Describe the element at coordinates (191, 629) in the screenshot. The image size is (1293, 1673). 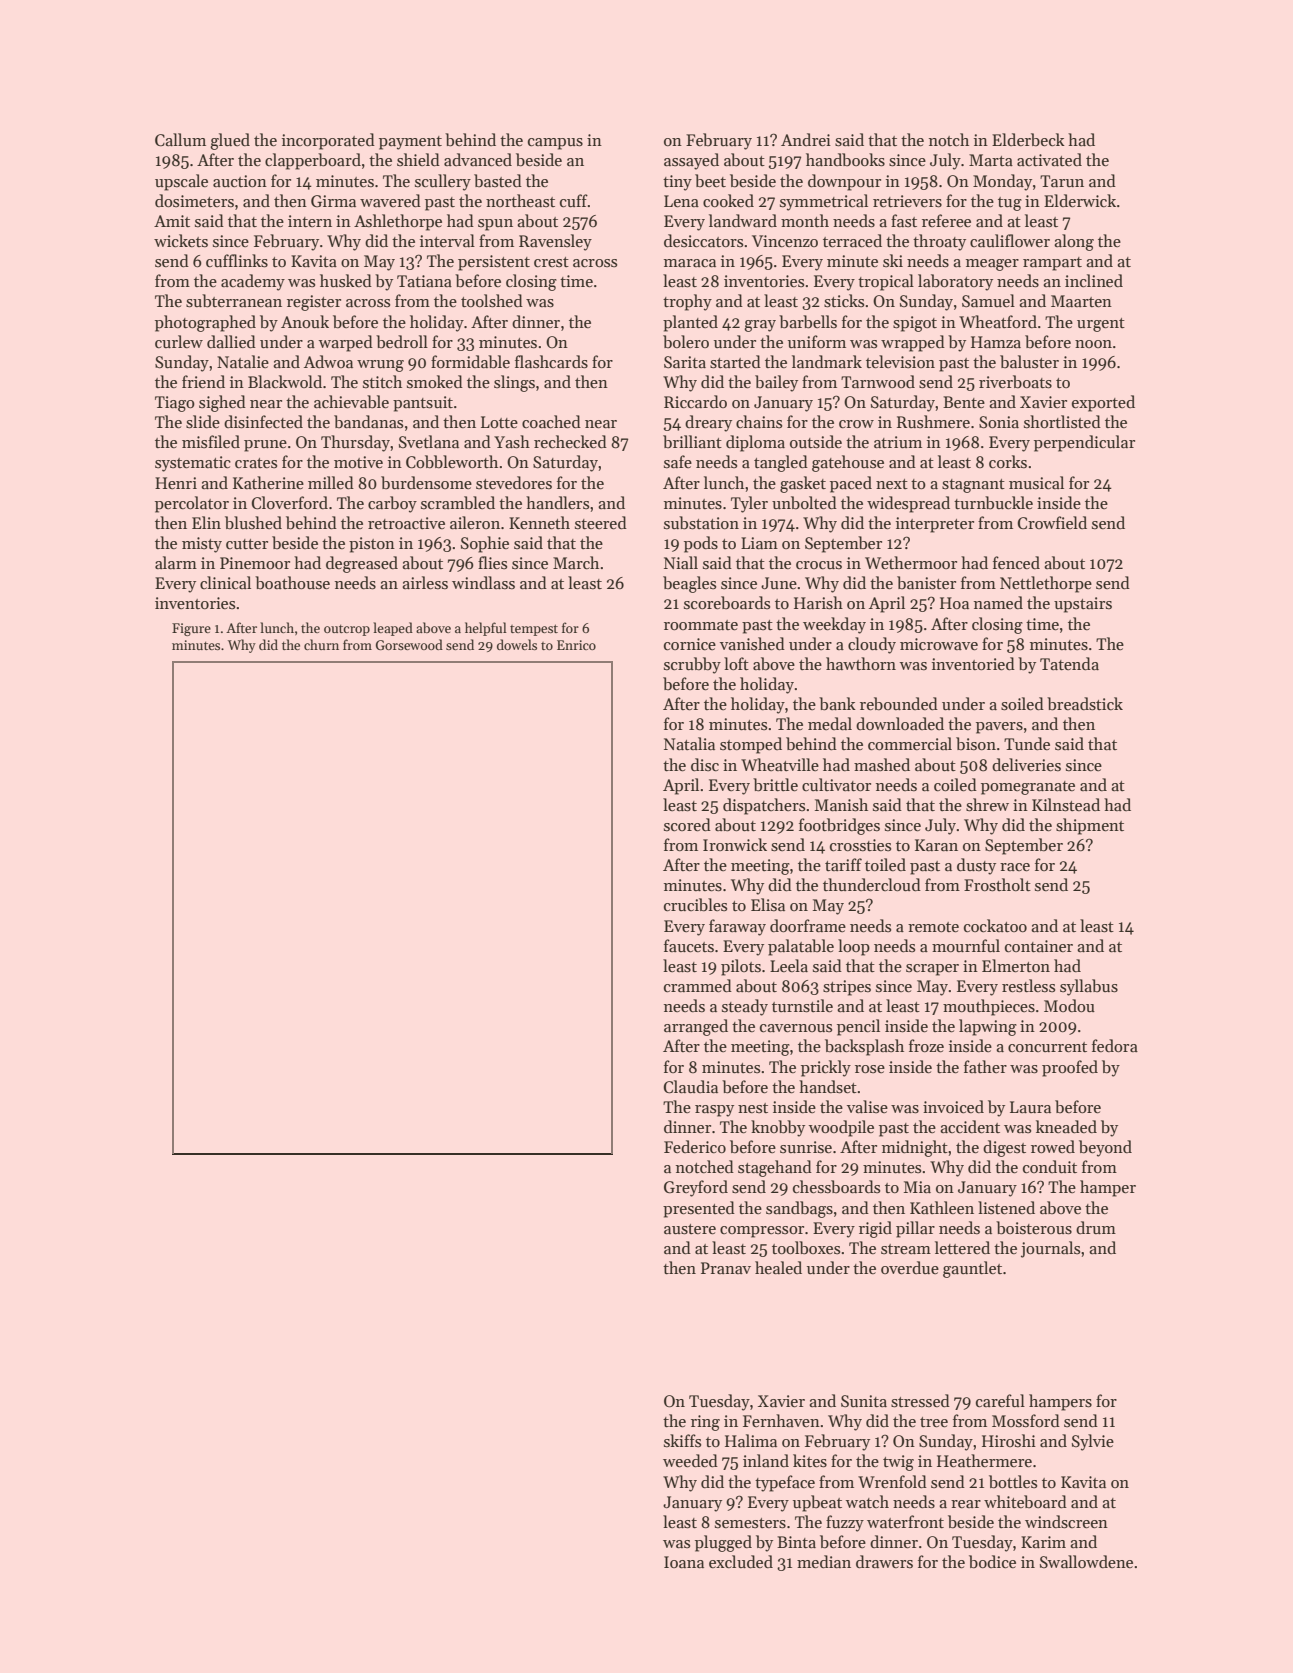
I see `Figure` at that location.
